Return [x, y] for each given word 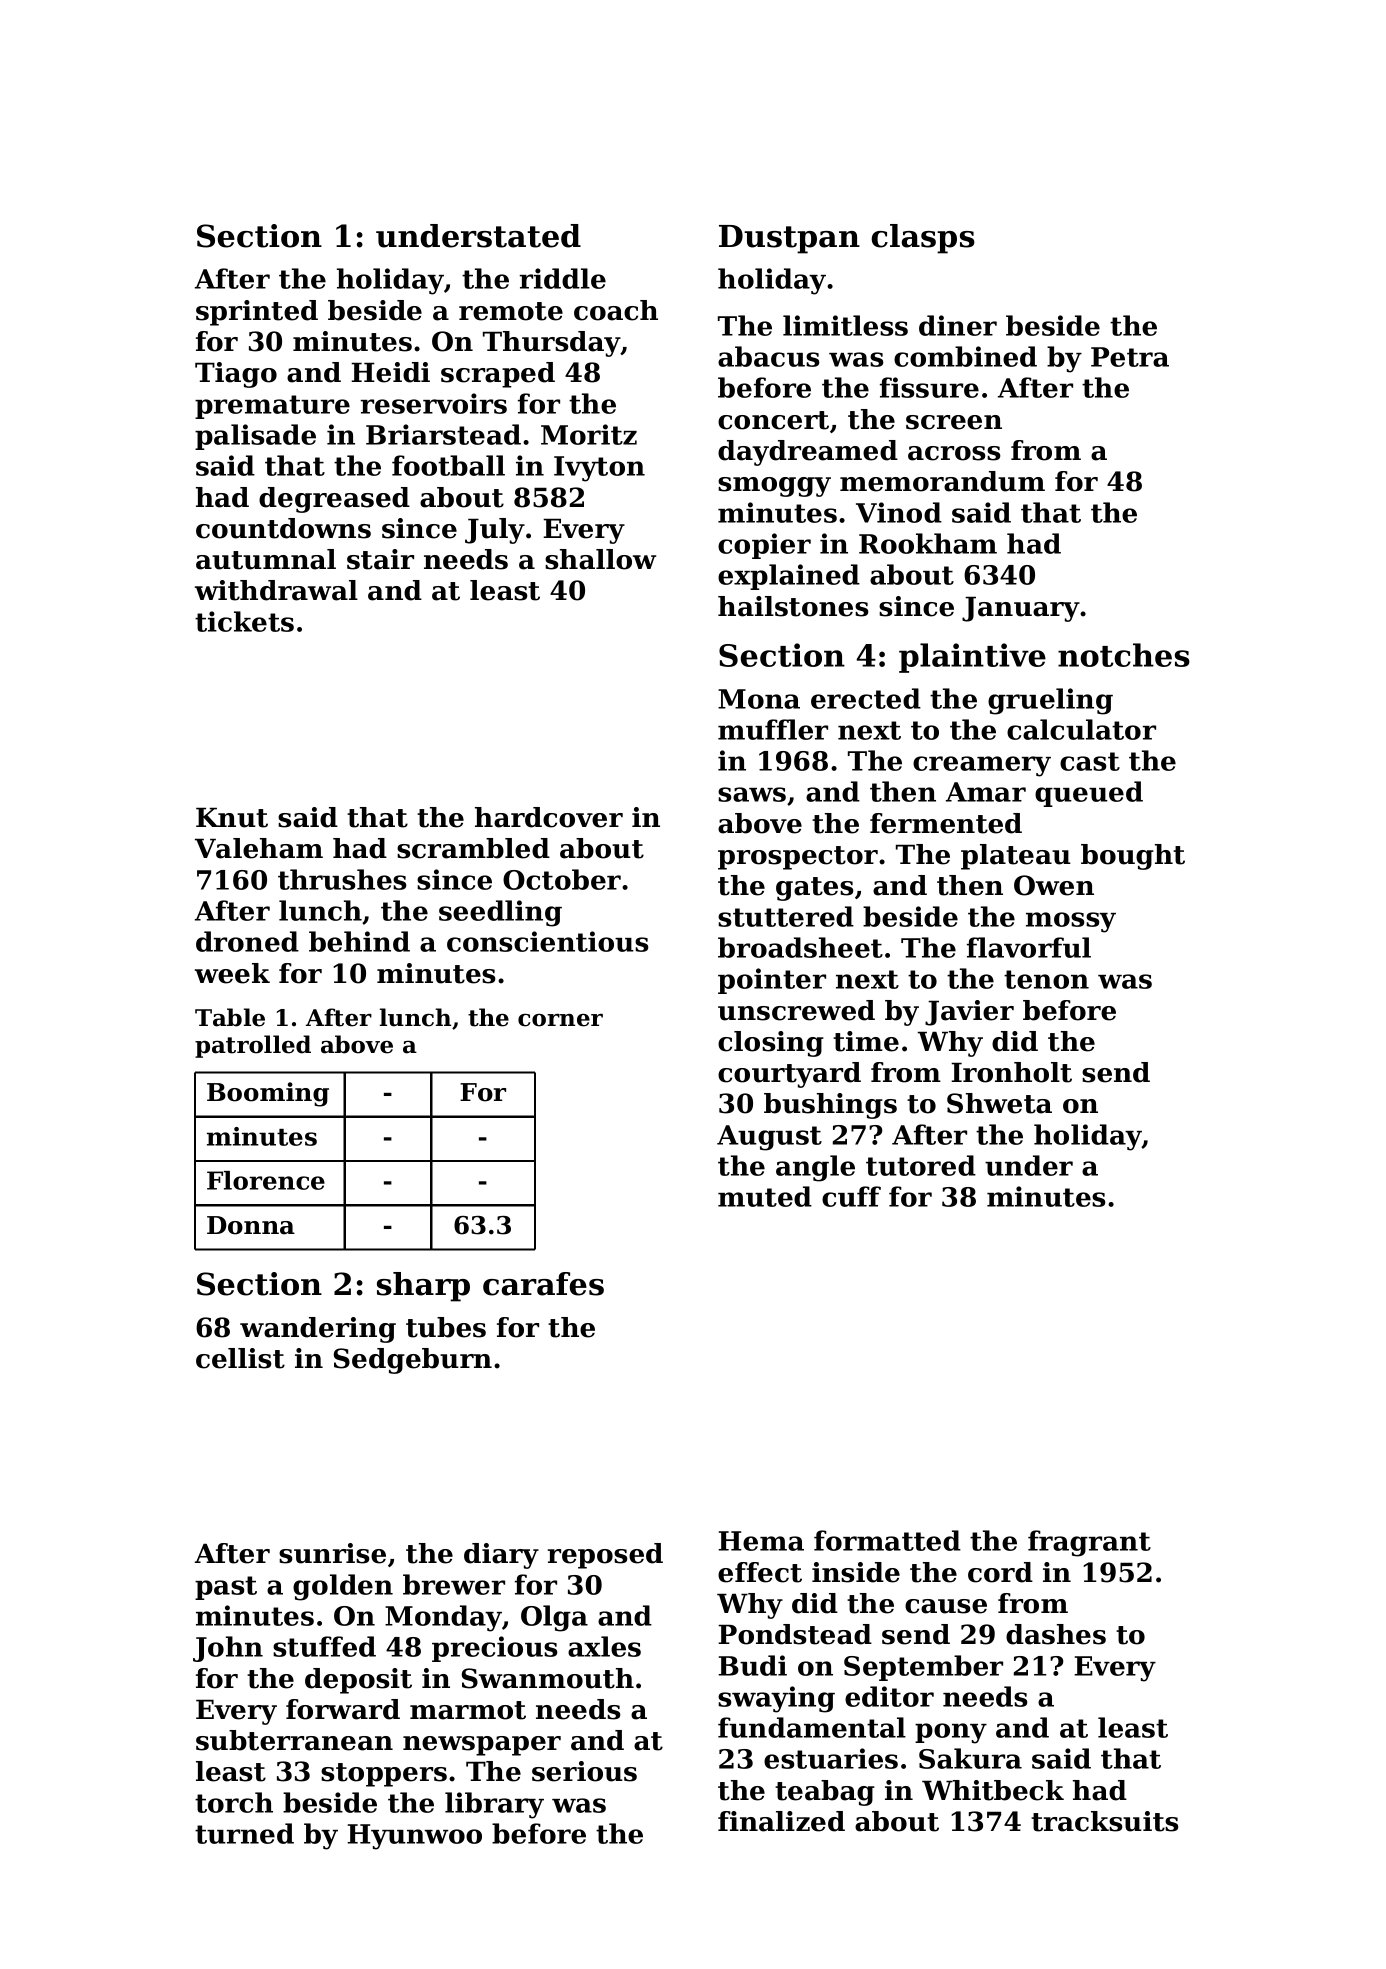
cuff [851, 1196]
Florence [266, 1180]
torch [234, 1802]
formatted [887, 1540]
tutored [921, 1165]
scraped [498, 375]
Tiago [236, 375]
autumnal [266, 559]
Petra [1130, 357]
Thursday [552, 344]
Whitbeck [993, 1790]
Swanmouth [548, 1678]
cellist [240, 1358]
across [954, 453]
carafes [543, 1284]
